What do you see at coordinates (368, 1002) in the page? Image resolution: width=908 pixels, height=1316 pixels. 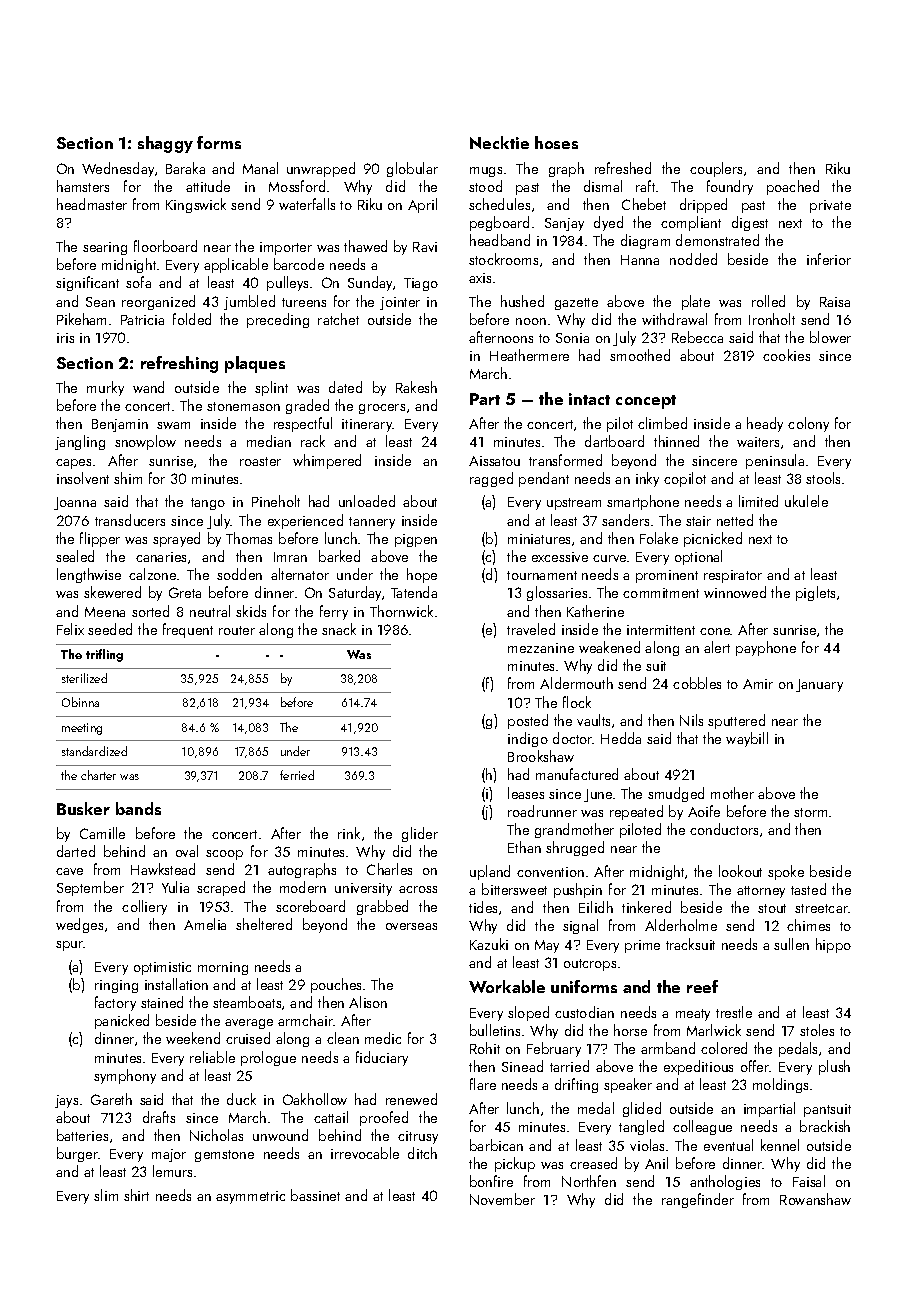 I see `Alison` at bounding box center [368, 1002].
